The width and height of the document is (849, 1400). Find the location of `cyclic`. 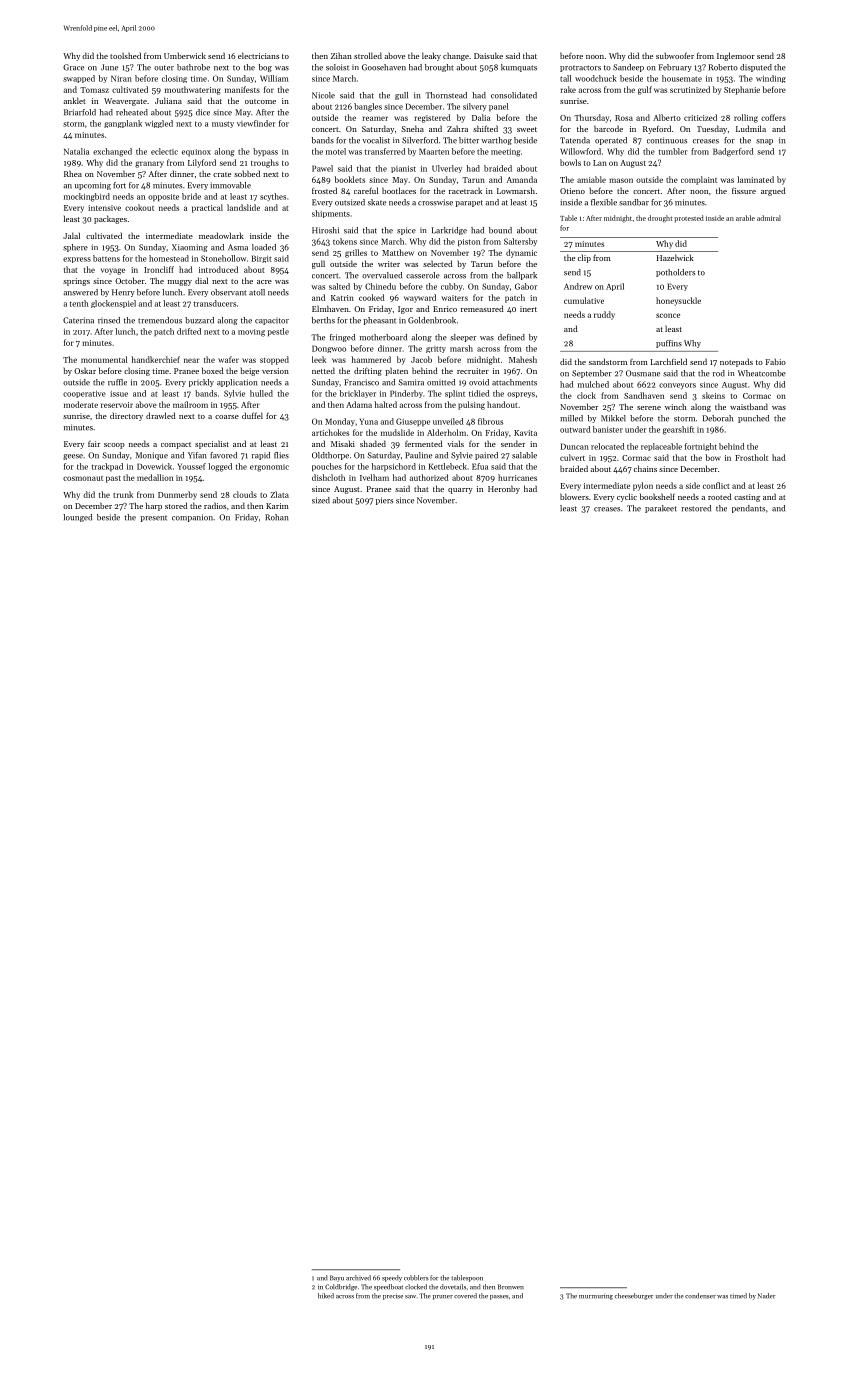

cyclic is located at coordinates (627, 497).
